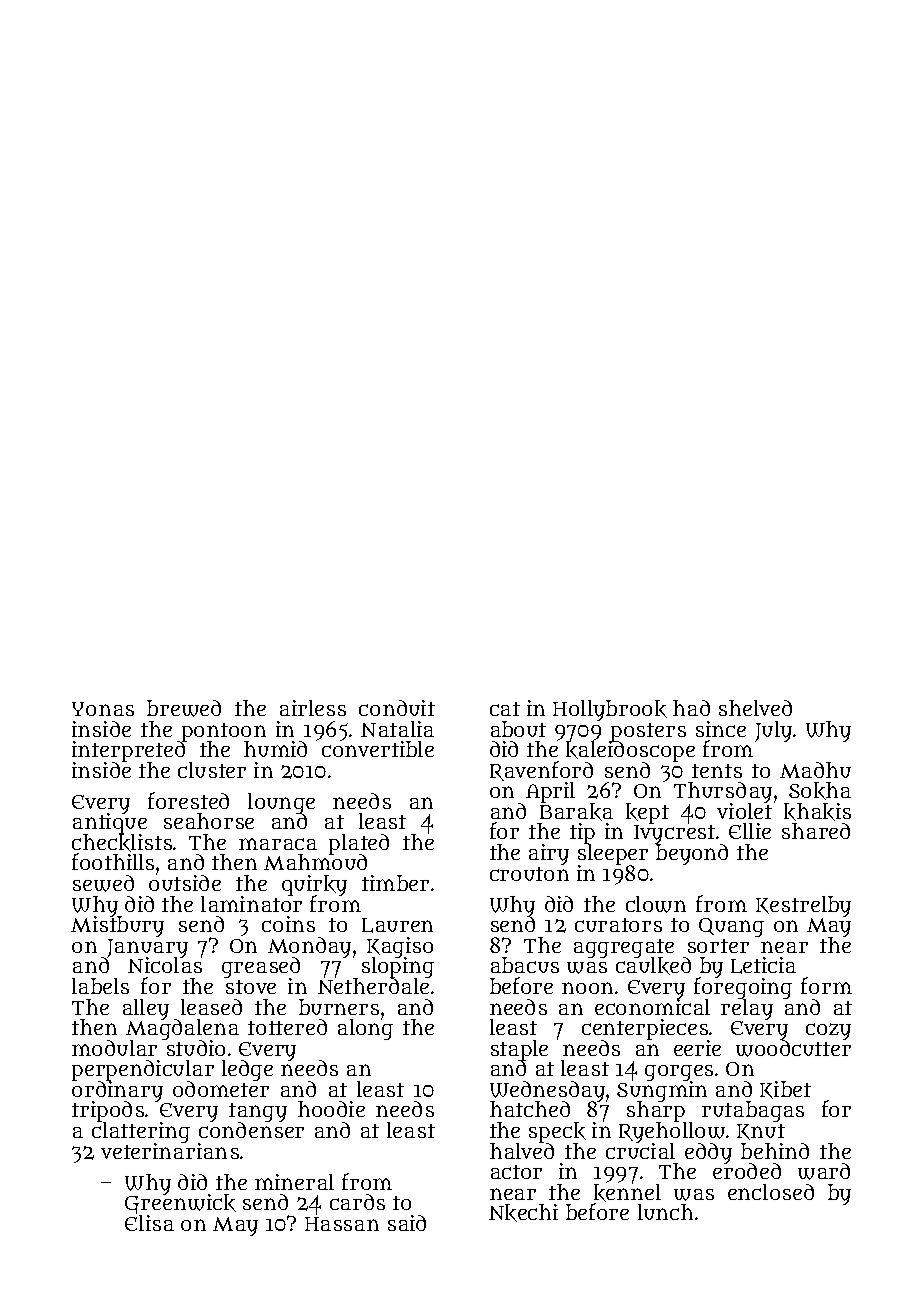 Image resolution: width=924 pixels, height=1311 pixels. Describe the element at coordinates (505, 709) in the image. I see `cat` at that location.
